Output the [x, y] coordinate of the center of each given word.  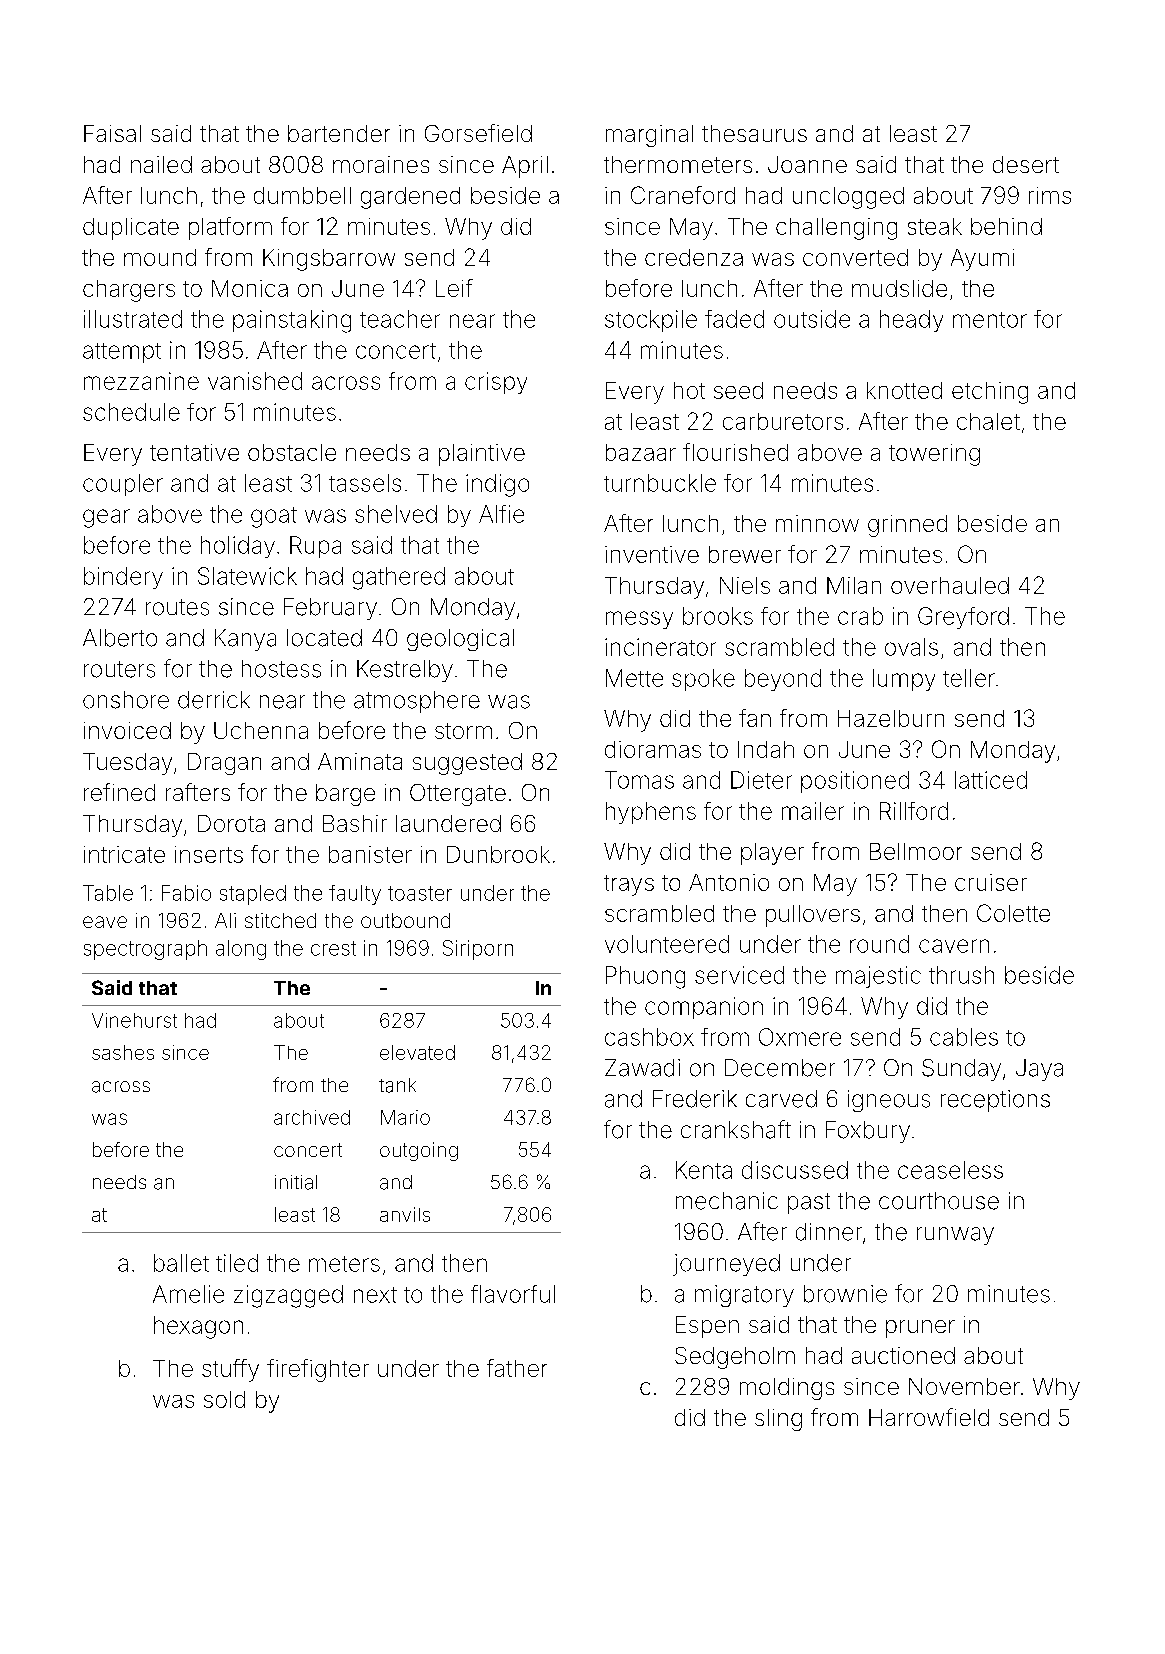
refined [119, 792]
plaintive [482, 455]
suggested [467, 764]
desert [1026, 164]
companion [704, 1008]
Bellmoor [916, 851]
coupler [123, 485]
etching [990, 393]
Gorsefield [478, 133]
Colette [1013, 913]
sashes [123, 1052]
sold [224, 1399]
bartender [339, 133]
